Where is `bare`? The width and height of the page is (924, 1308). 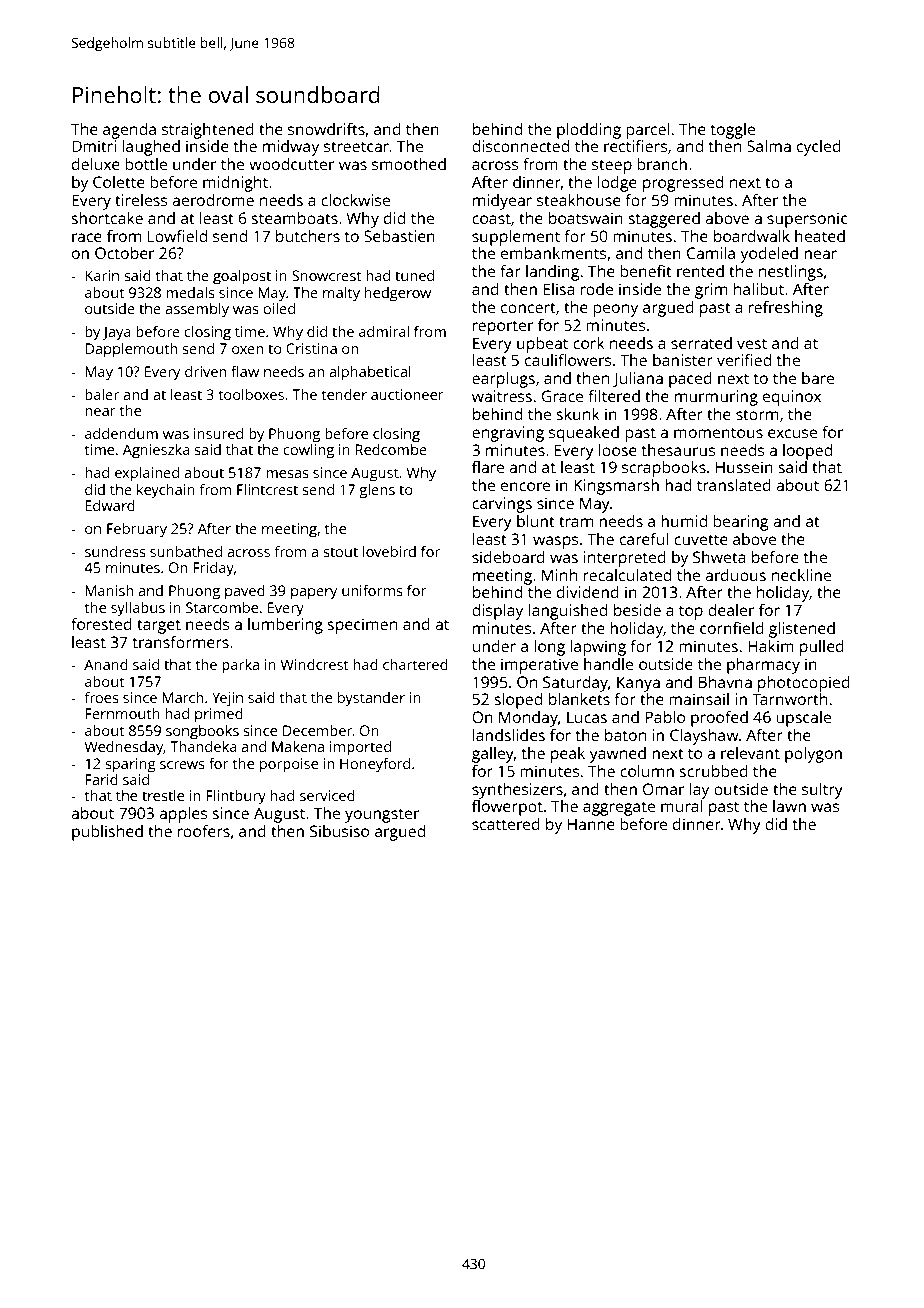
bare is located at coordinates (818, 378).
